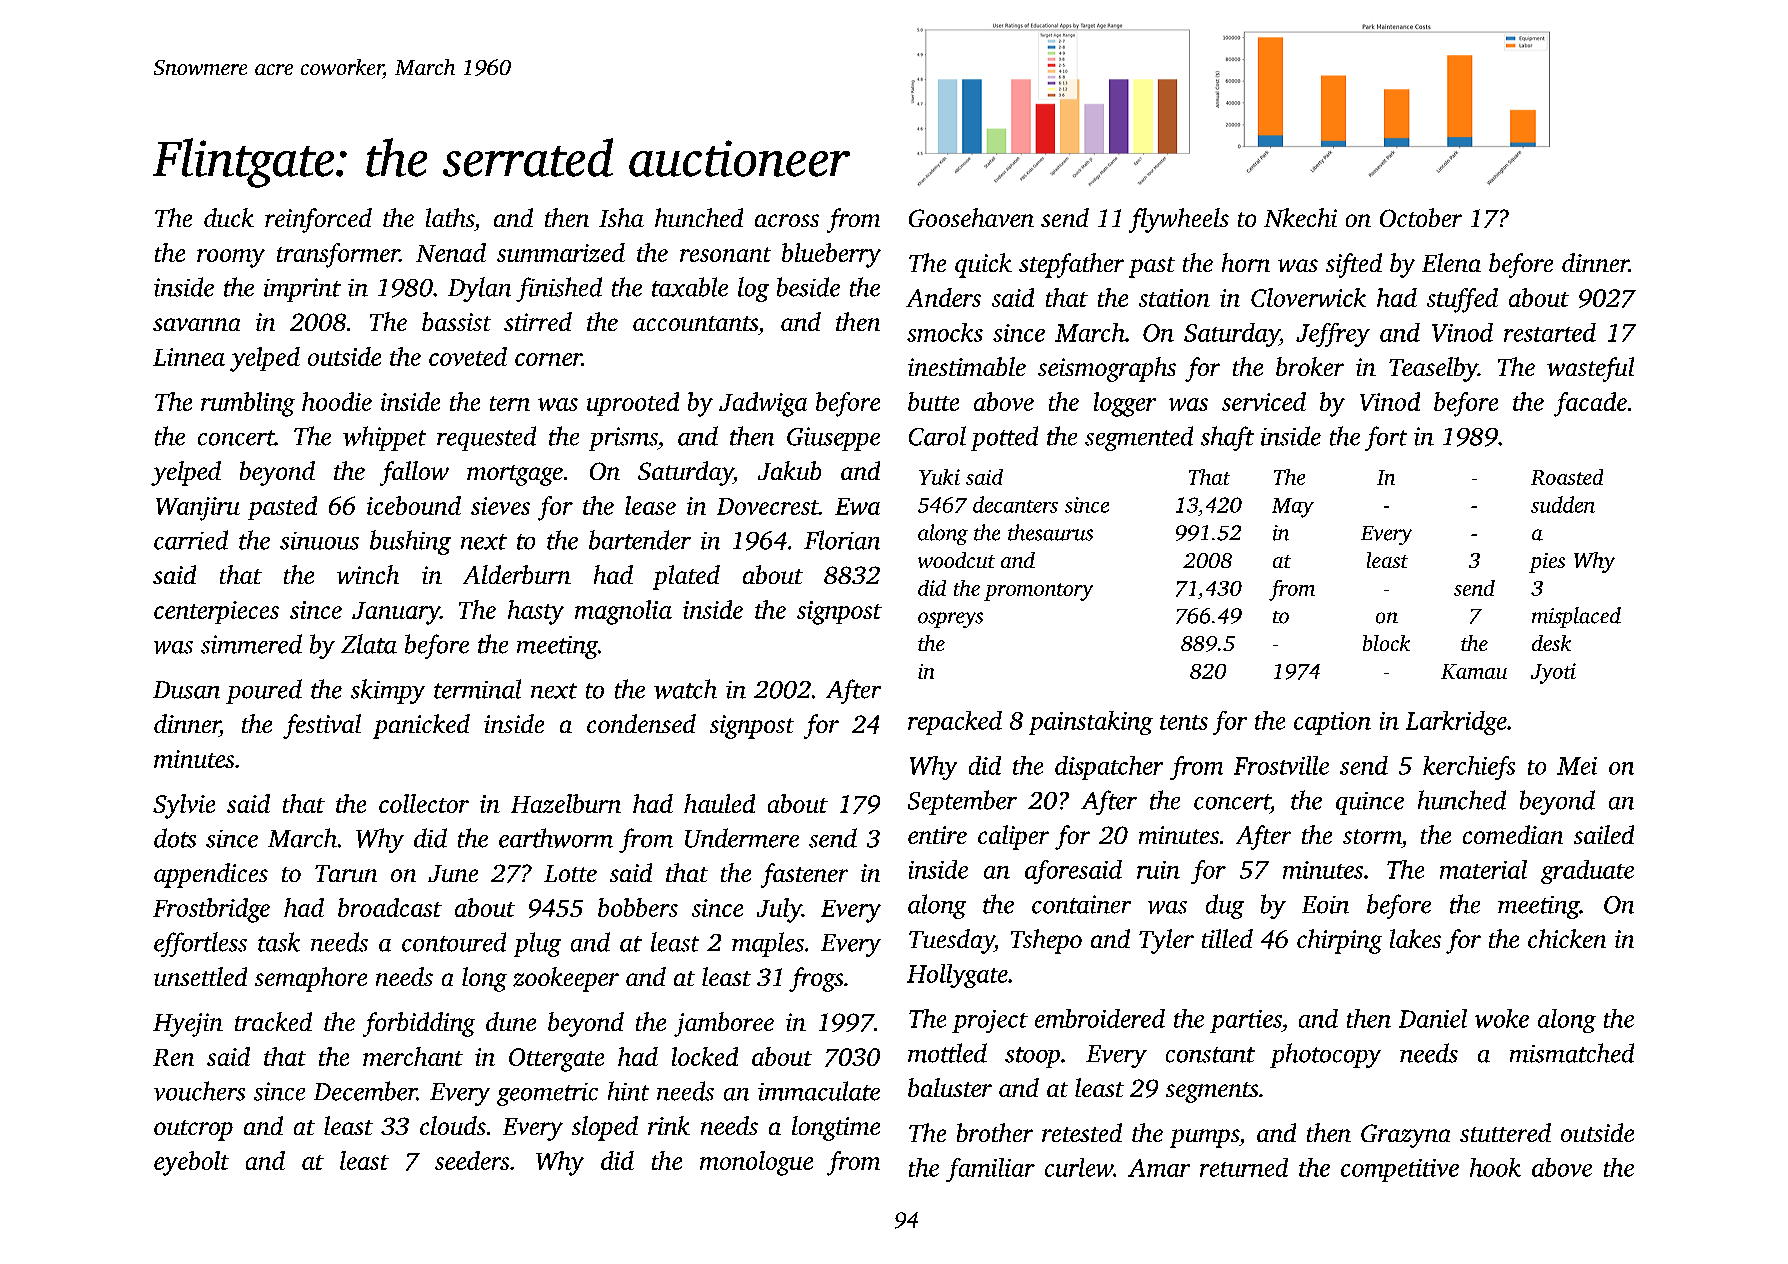 The height and width of the screenshot is (1264, 1788). What do you see at coordinates (191, 1163) in the screenshot?
I see `eyebolt` at bounding box center [191, 1163].
